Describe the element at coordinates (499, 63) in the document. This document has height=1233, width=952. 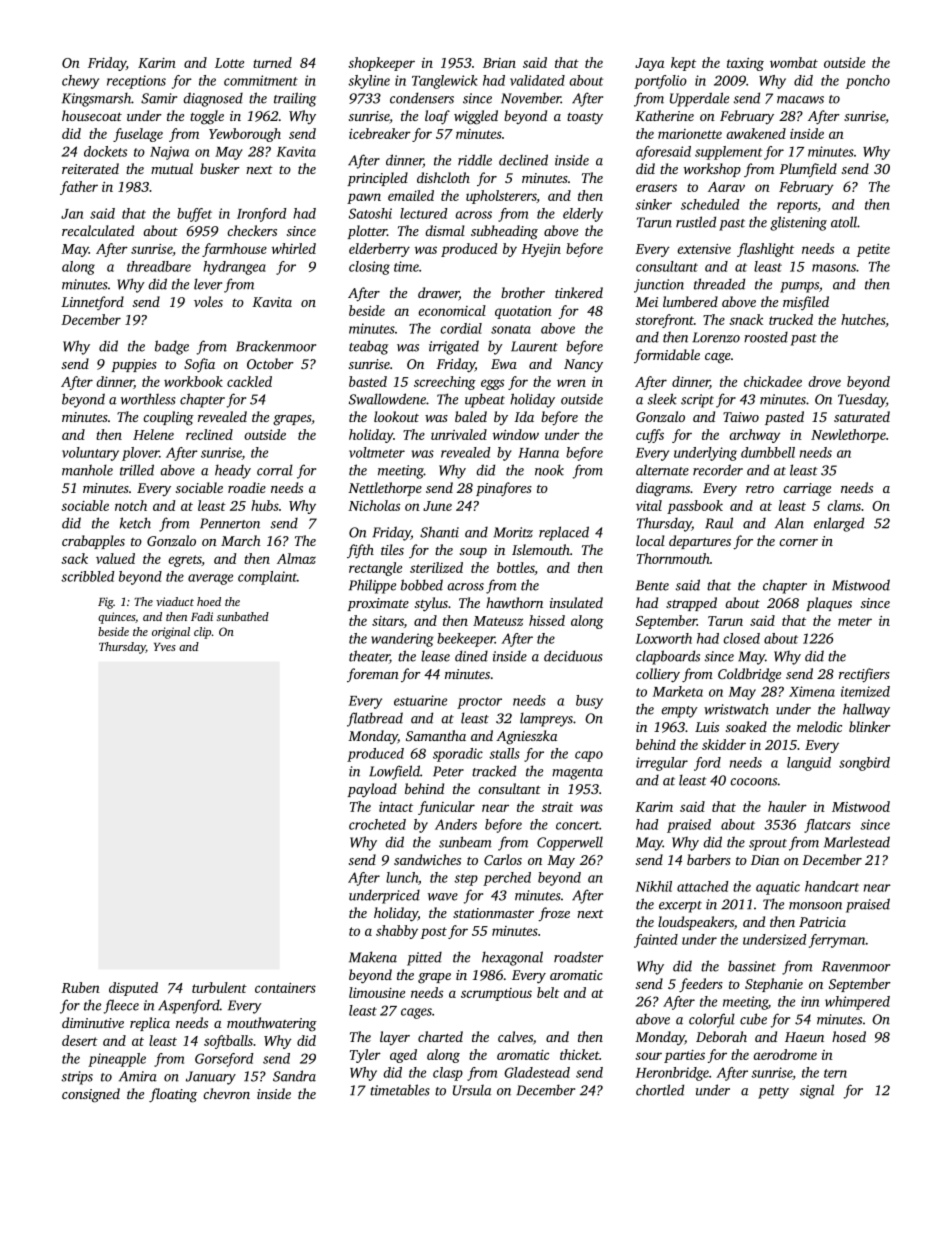
I see `Brian` at that location.
